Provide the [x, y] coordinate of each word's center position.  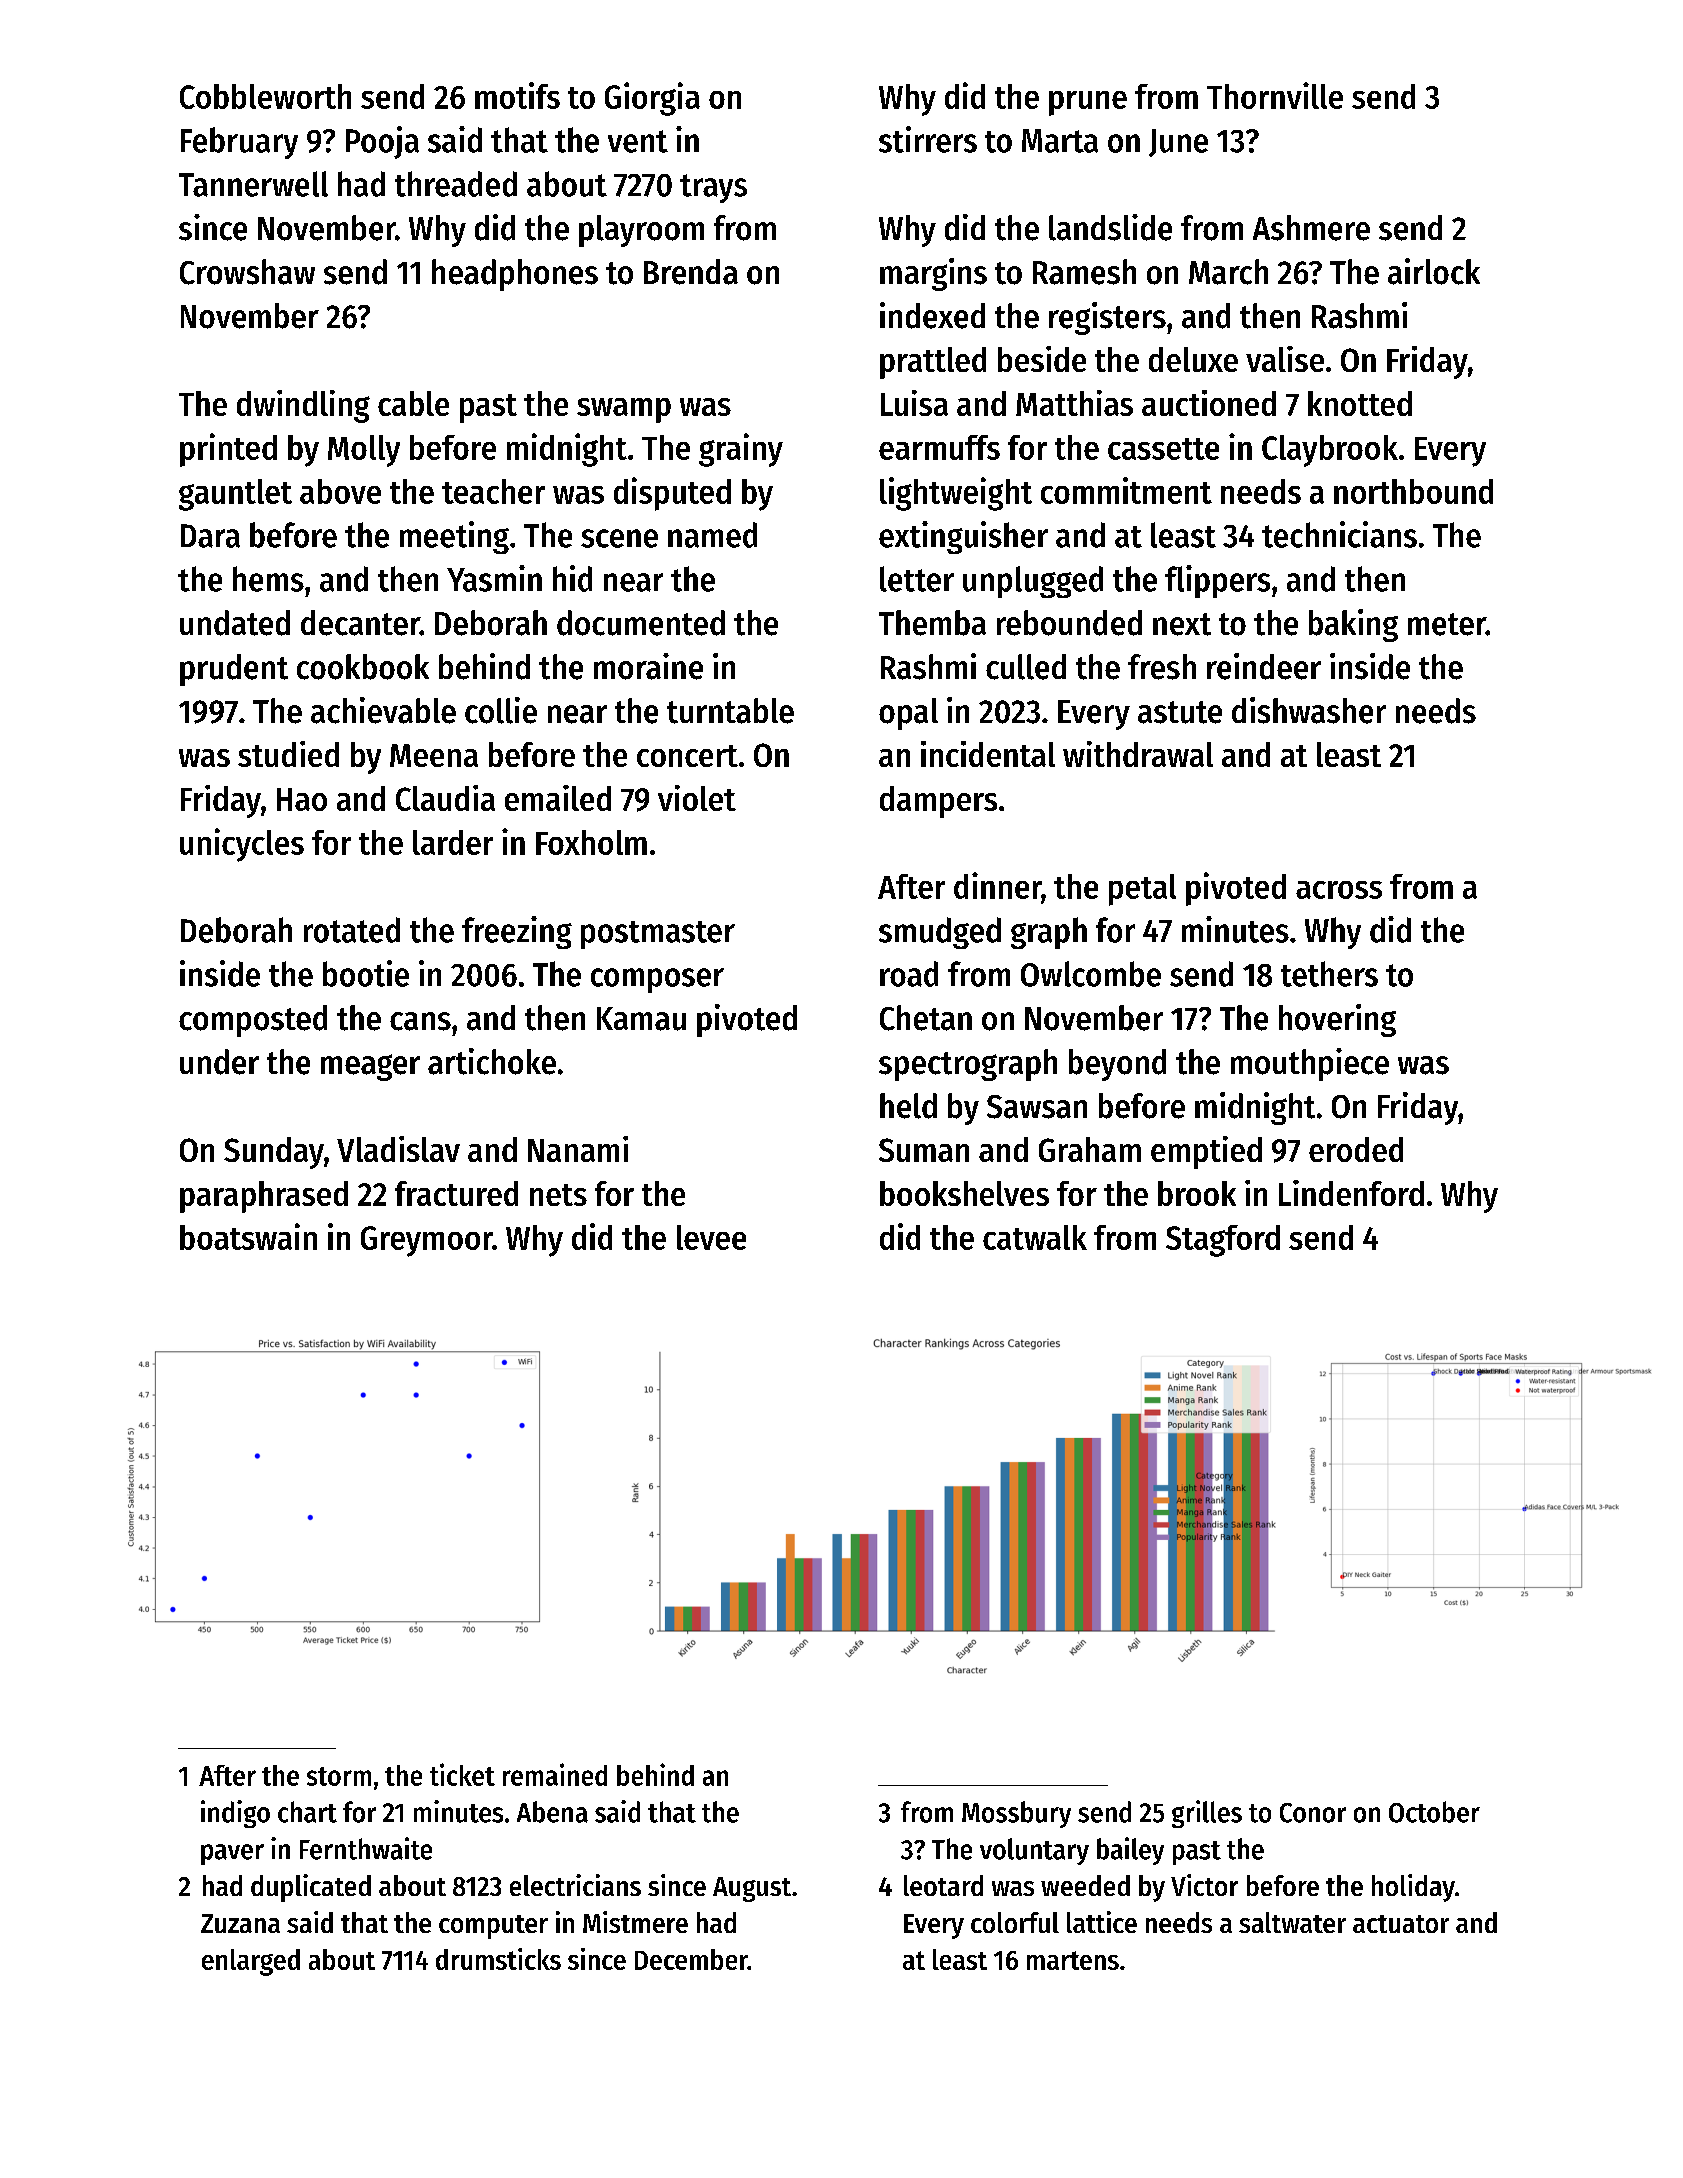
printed [228, 450]
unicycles [242, 845]
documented [641, 623]
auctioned [1209, 403]
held [908, 1106]
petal [1142, 890]
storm [339, 1776]
